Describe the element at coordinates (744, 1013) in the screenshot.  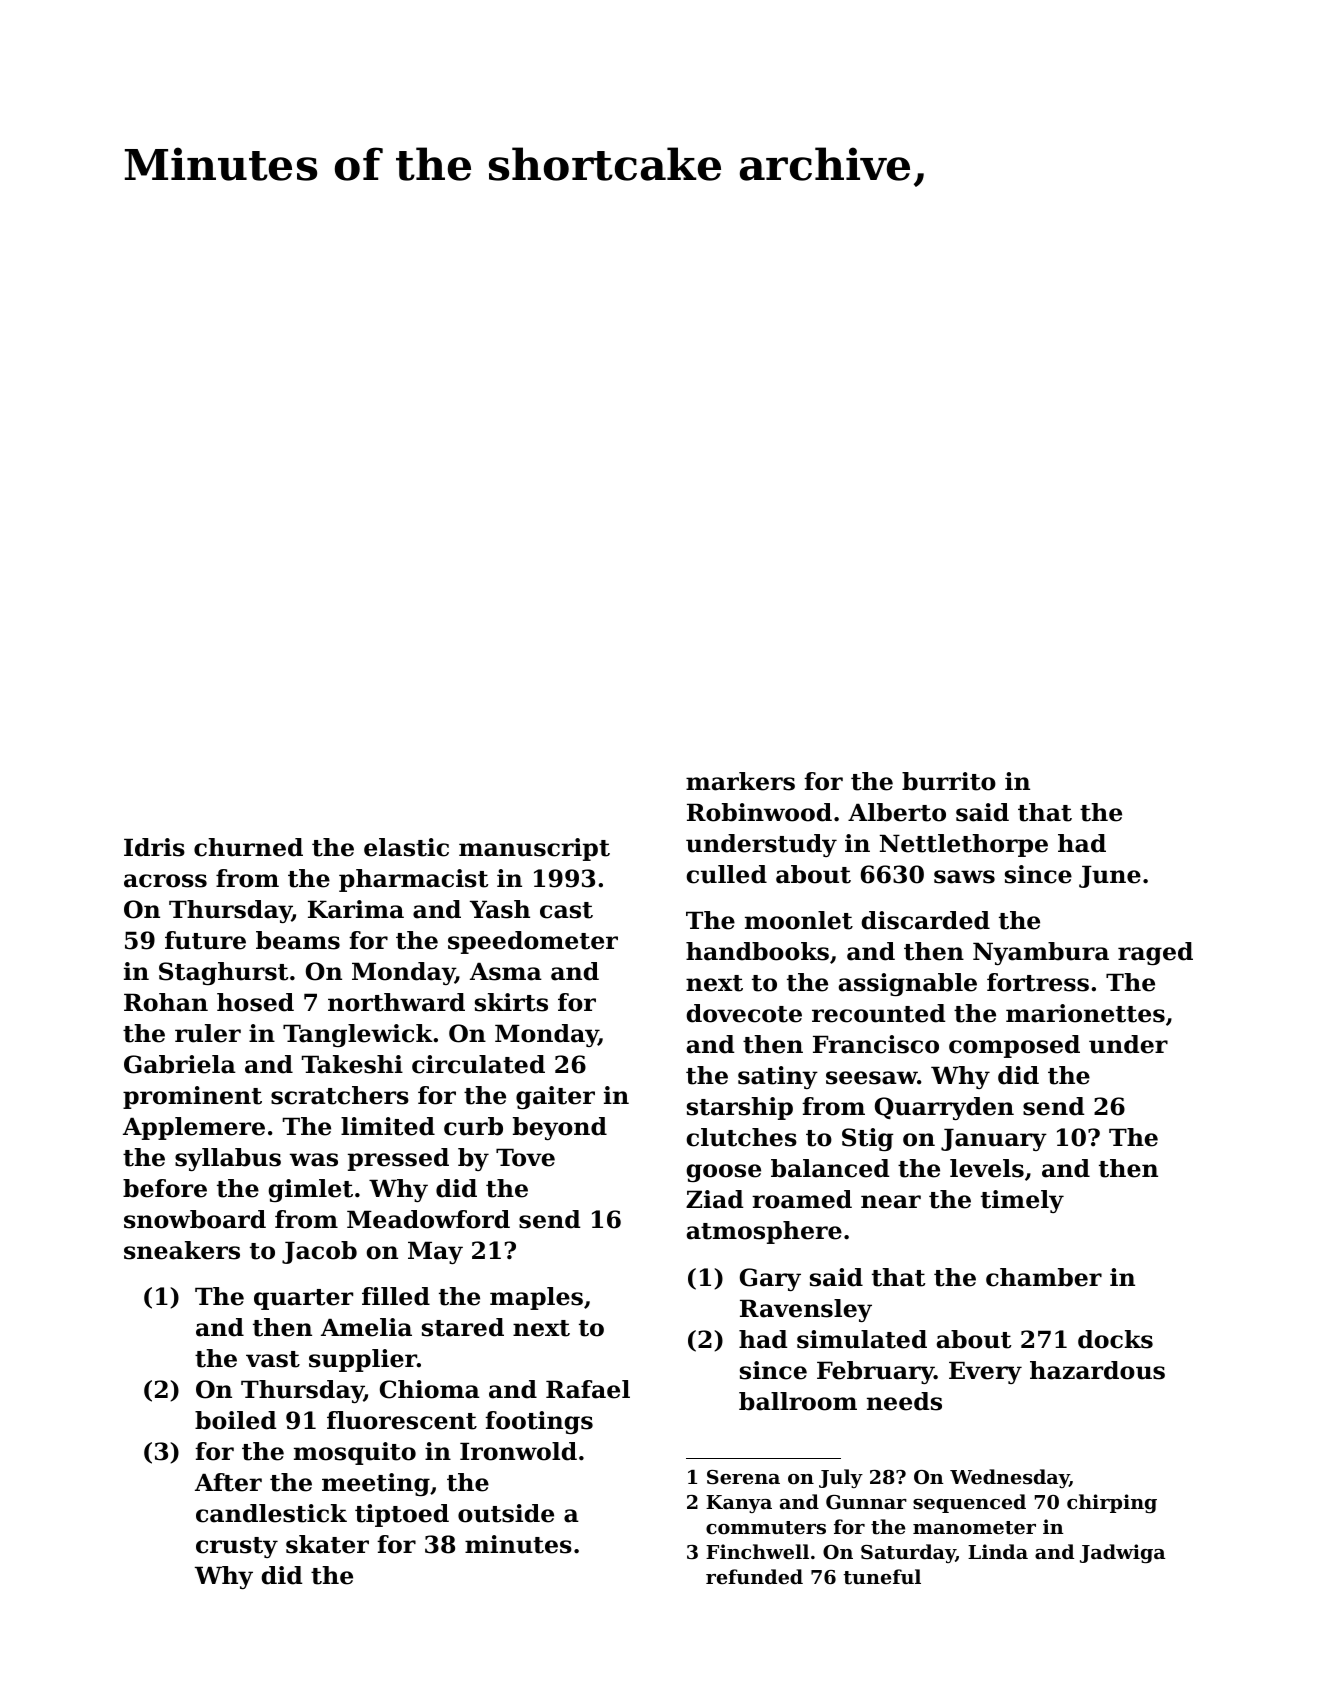
I see `dovecote` at that location.
